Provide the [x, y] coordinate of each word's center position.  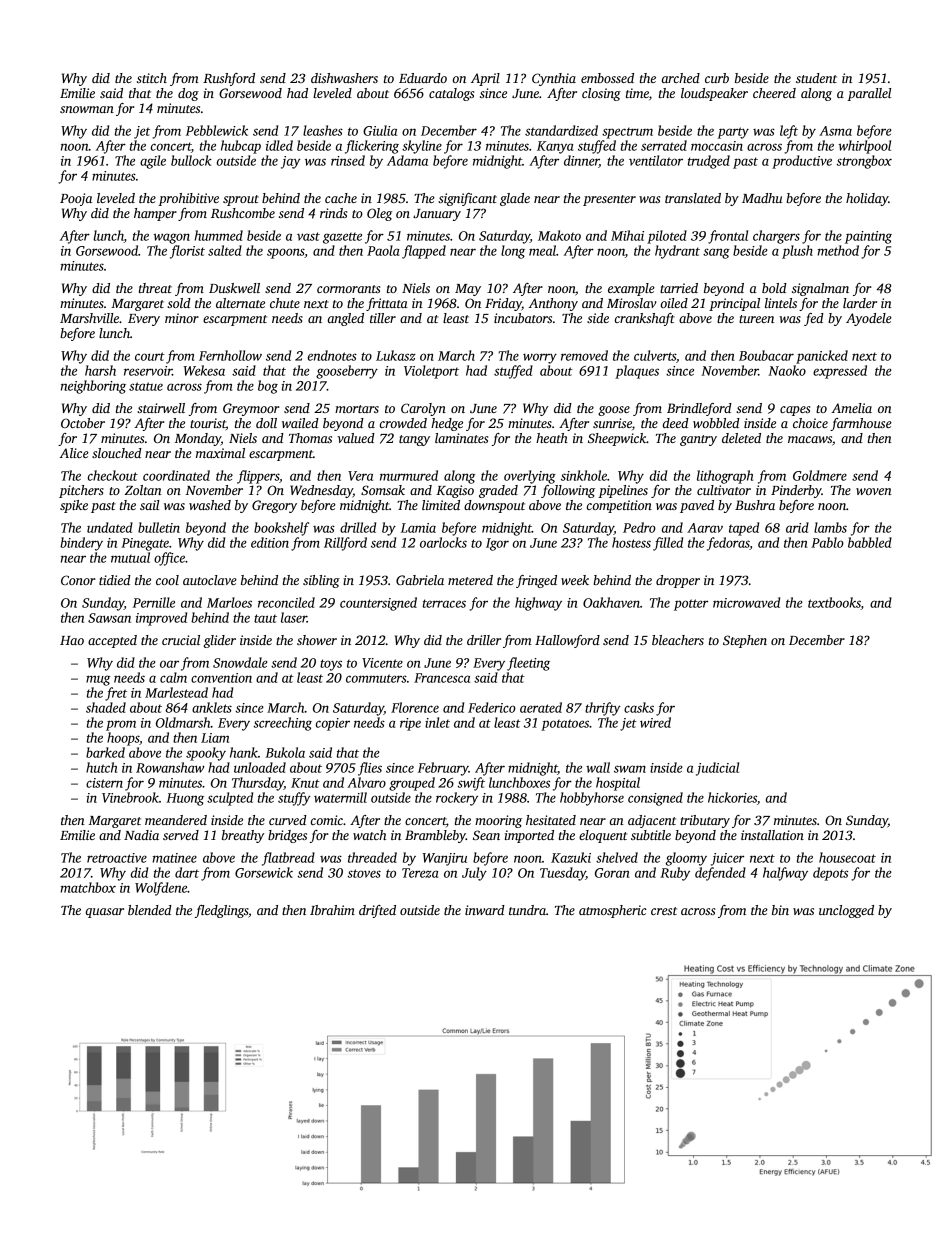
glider [220, 641]
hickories [732, 797]
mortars [357, 409]
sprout [241, 200]
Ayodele [869, 319]
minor [182, 318]
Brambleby [435, 836]
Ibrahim [332, 910]
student [816, 78]
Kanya [555, 147]
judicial [717, 769]
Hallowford [567, 641]
